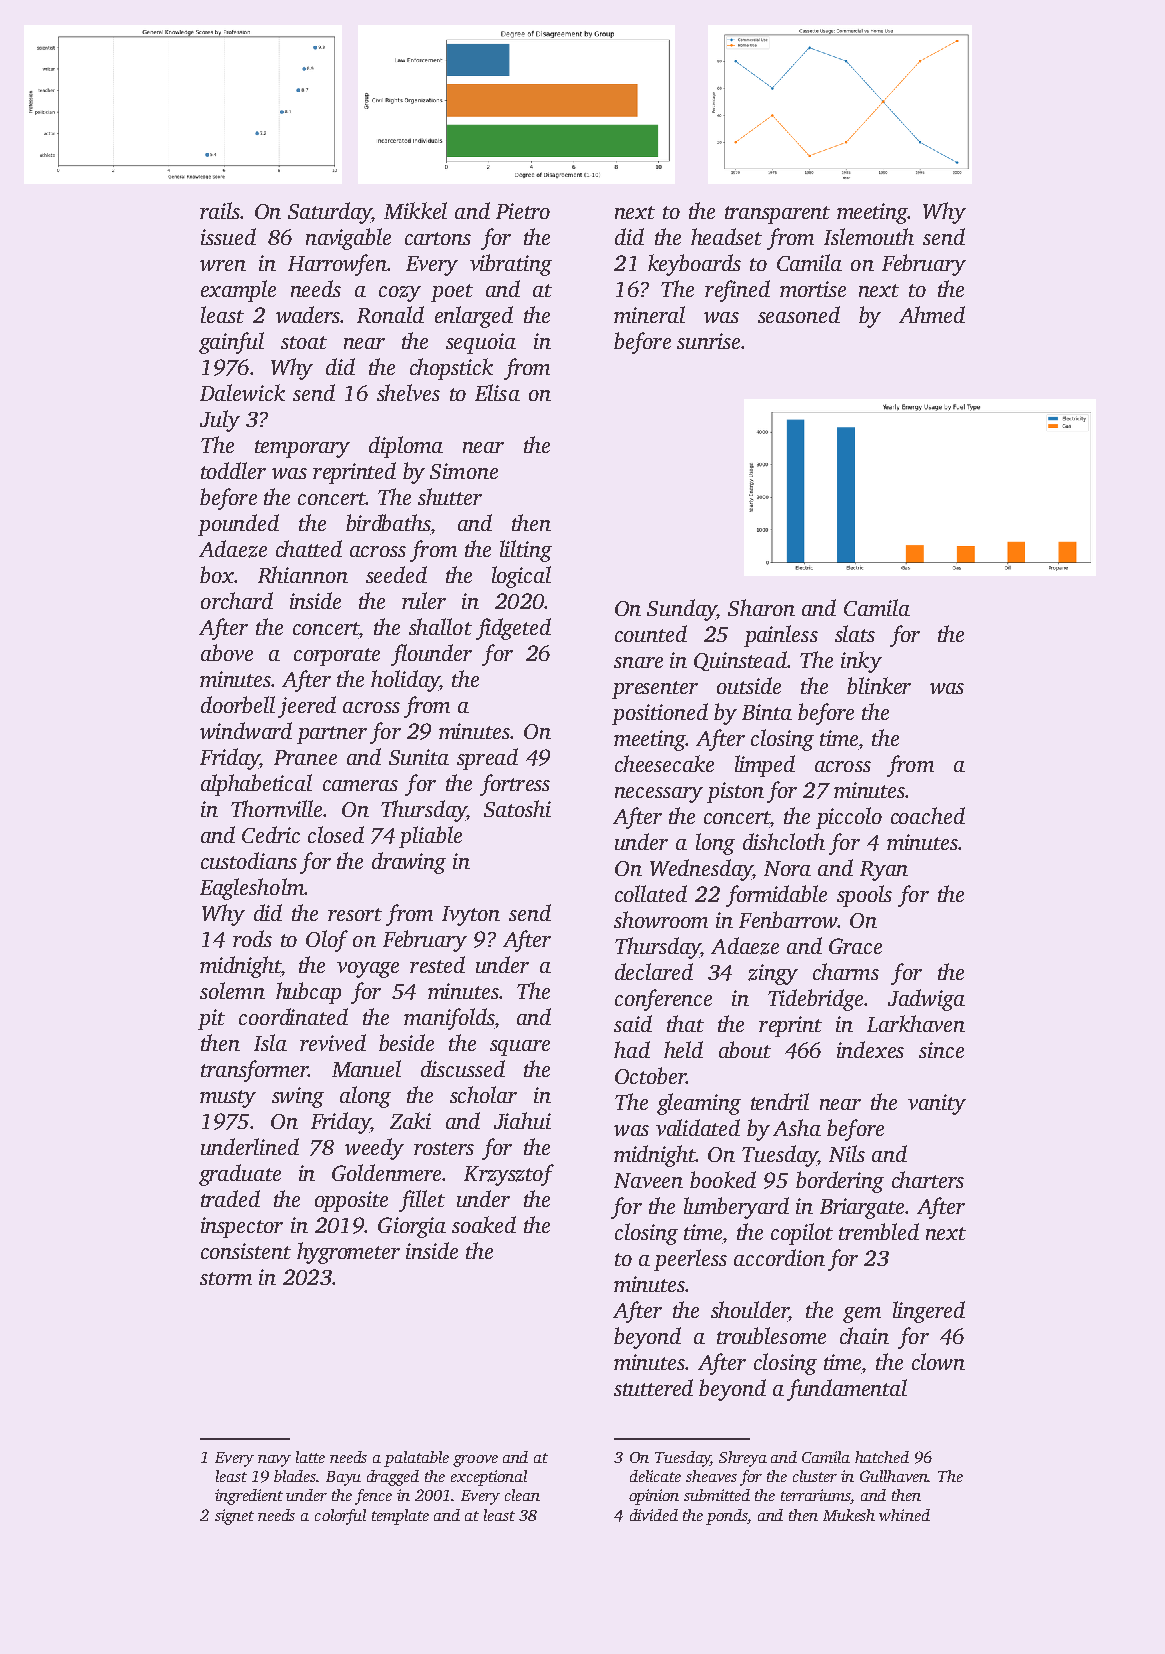 Image resolution: width=1165 pixels, height=1654 pixels. What do you see at coordinates (220, 210) in the screenshot?
I see `rails` at bounding box center [220, 210].
